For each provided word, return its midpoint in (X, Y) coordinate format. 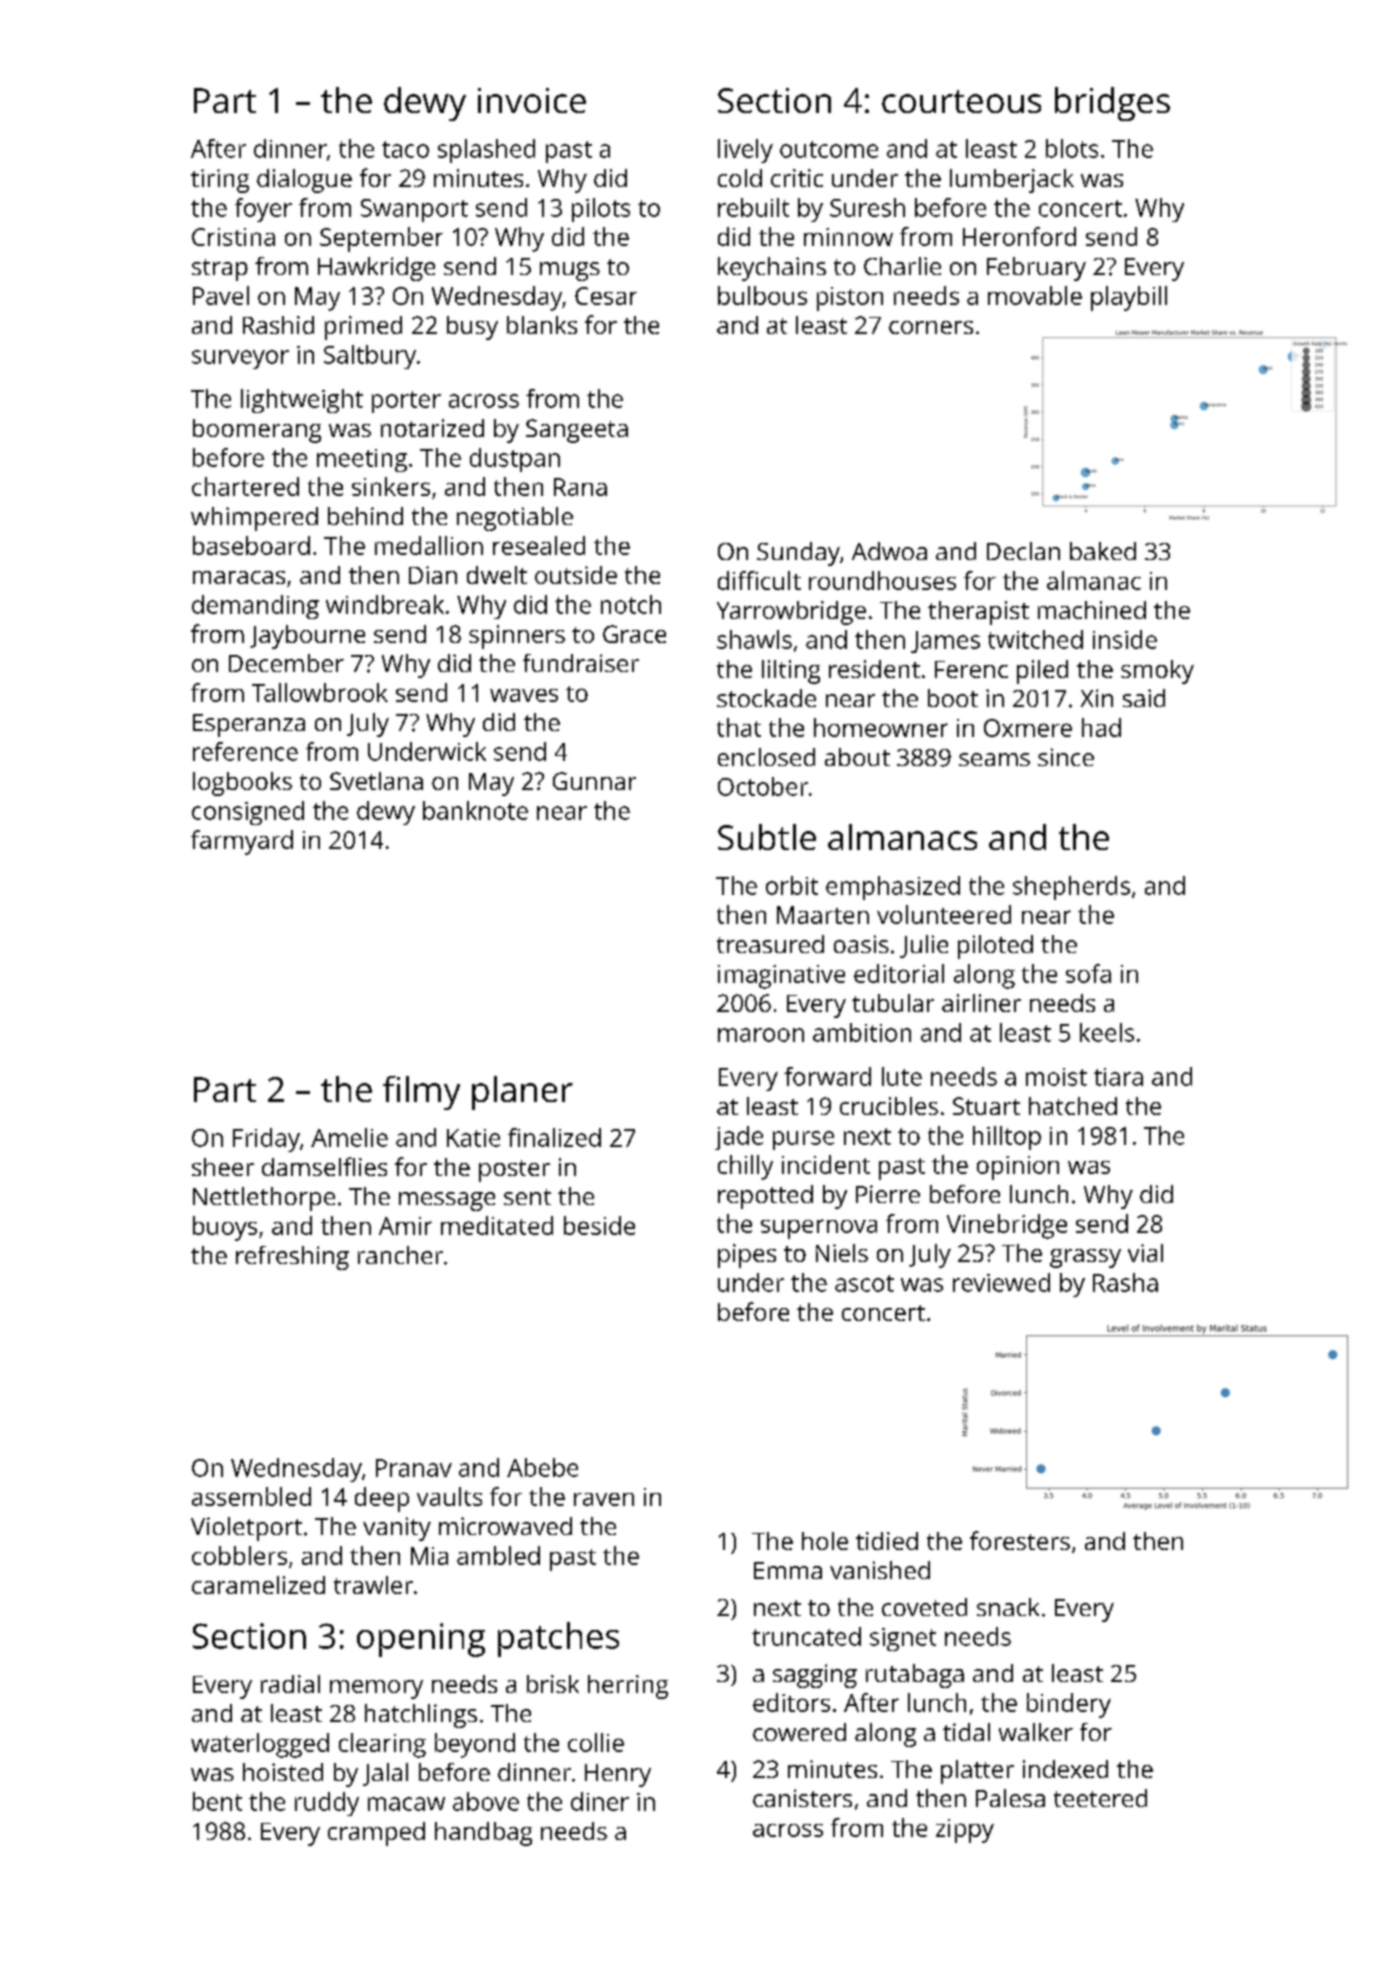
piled (1042, 672)
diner (600, 1801)
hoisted (283, 1772)
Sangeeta (577, 431)
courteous (961, 101)
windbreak (385, 604)
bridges (1112, 104)
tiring (220, 181)
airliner (981, 1003)
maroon (761, 1035)
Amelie (349, 1137)
